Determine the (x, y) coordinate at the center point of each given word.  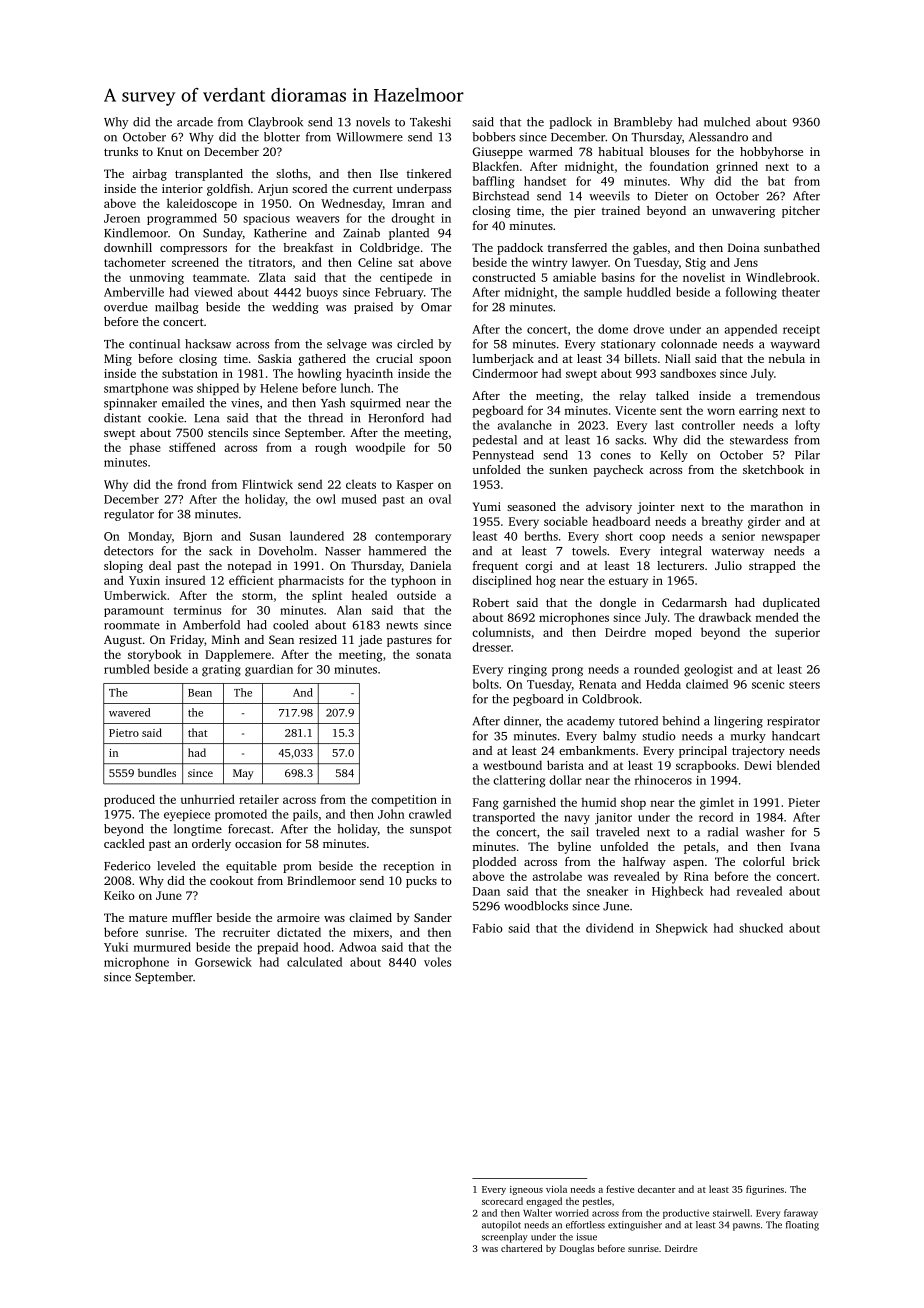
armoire (298, 917)
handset (545, 181)
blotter (282, 137)
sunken (568, 469)
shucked (761, 928)
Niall (678, 358)
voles (437, 962)
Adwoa (358, 947)
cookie (166, 418)
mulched (727, 122)
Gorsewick (223, 962)
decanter (657, 1189)
